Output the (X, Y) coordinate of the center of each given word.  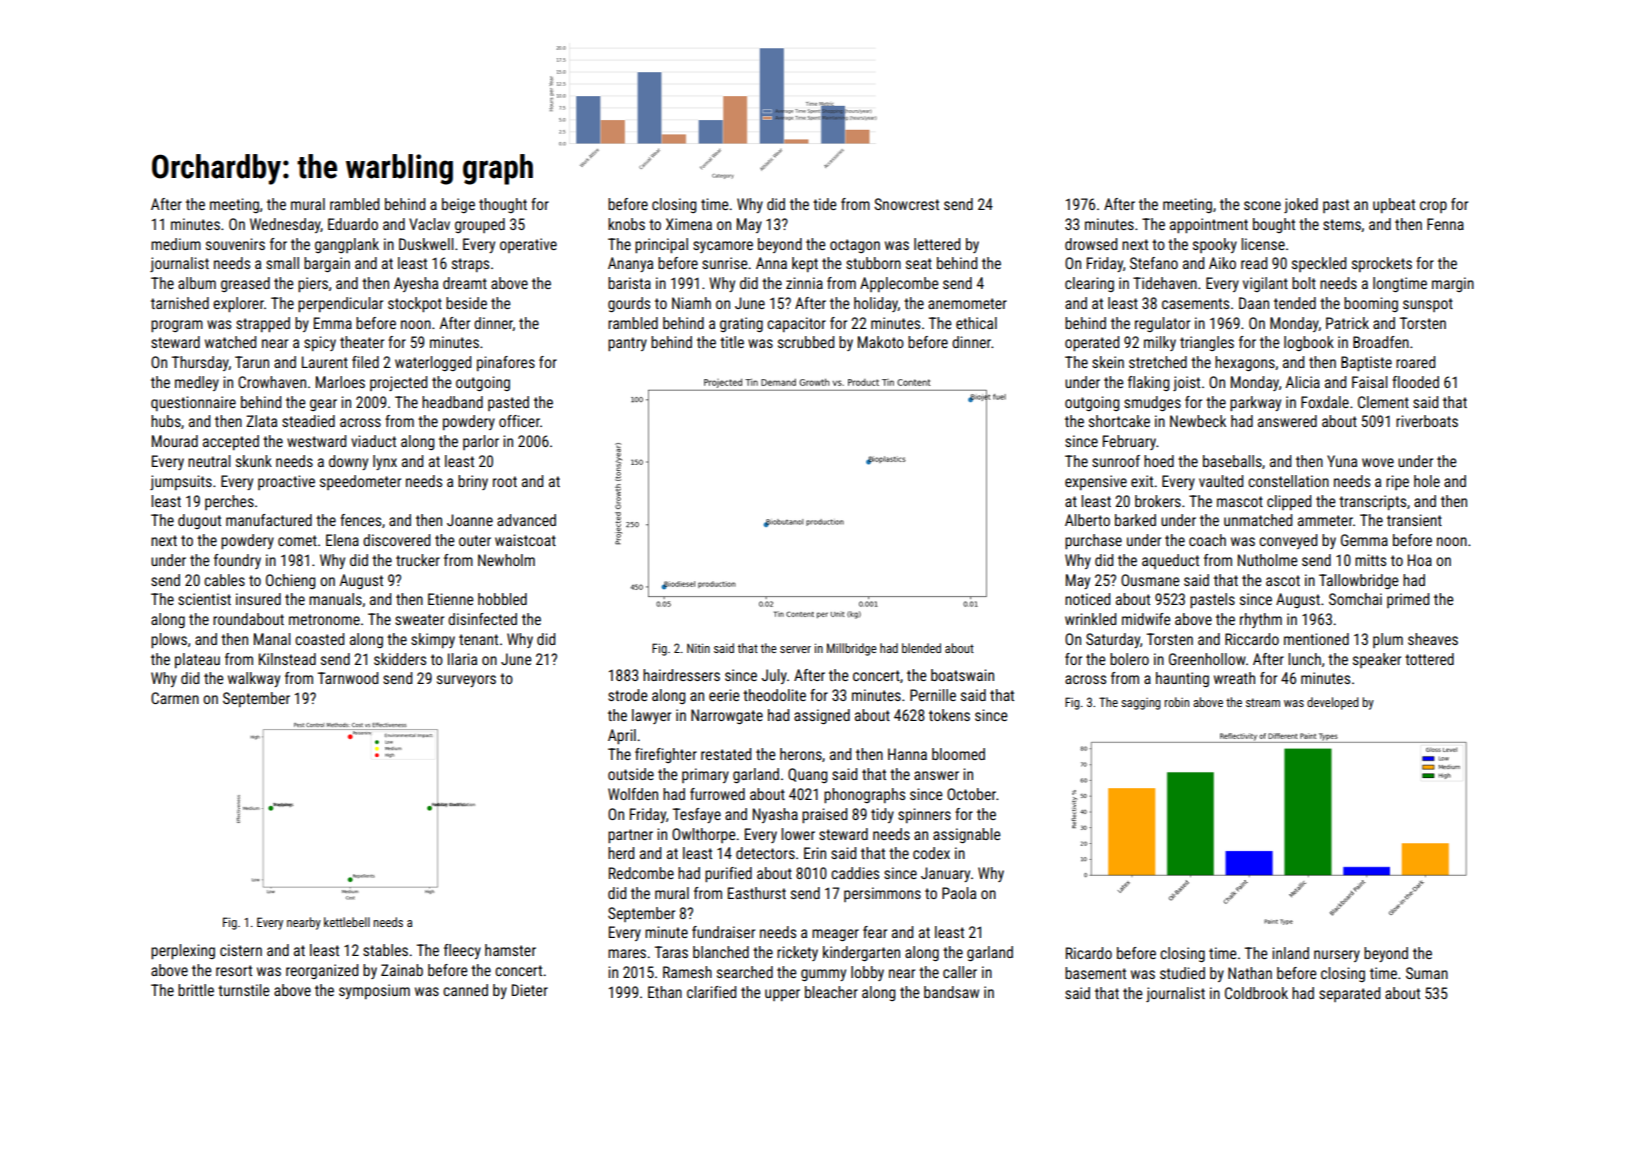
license (1263, 244)
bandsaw (951, 992)
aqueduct (1170, 561)
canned (465, 990)
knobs (626, 224)
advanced (526, 520)
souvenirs (235, 244)
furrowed (717, 794)
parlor (481, 442)
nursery (1337, 956)
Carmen (175, 698)
